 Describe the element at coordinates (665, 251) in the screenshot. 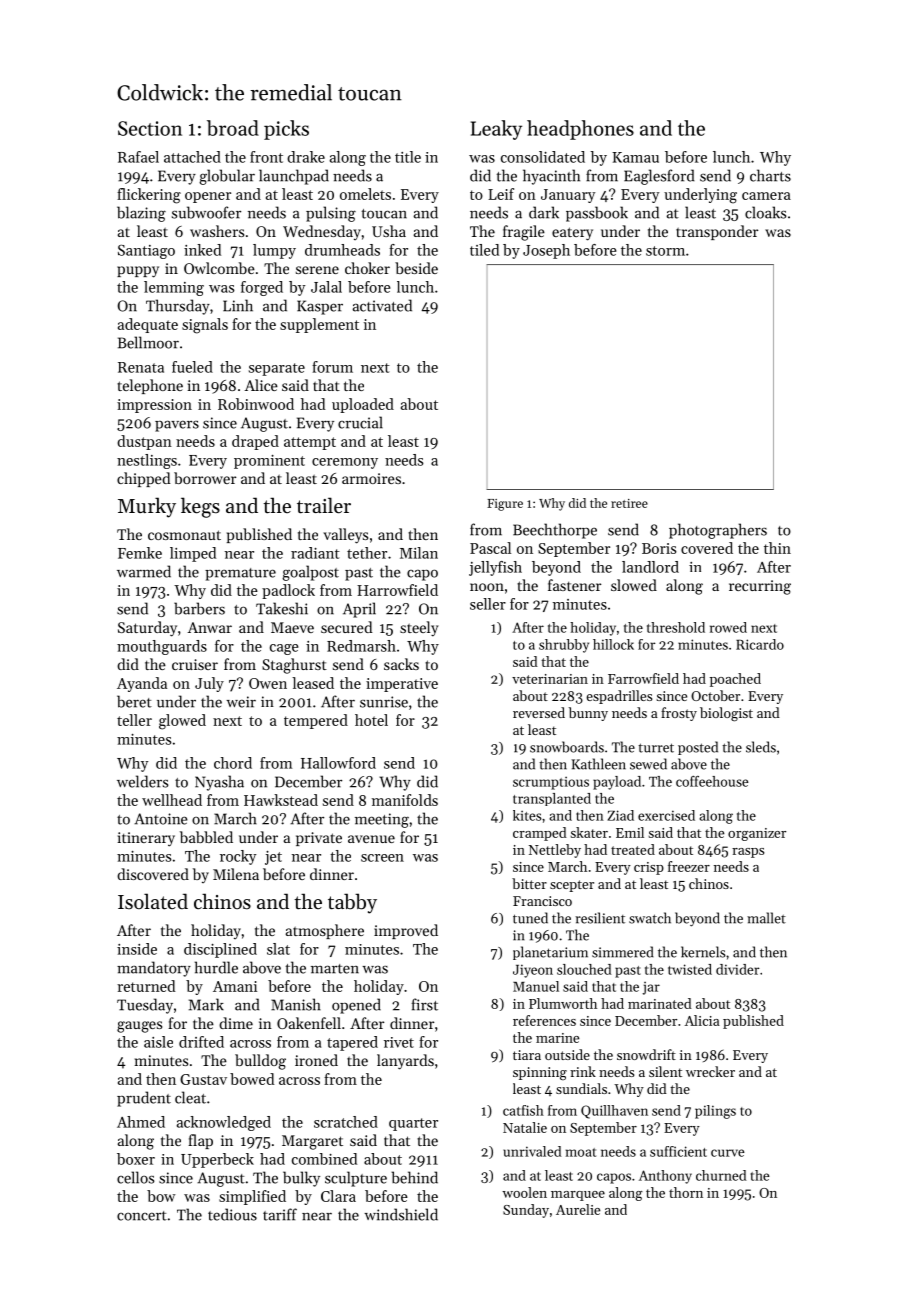

I see `storm` at that location.
